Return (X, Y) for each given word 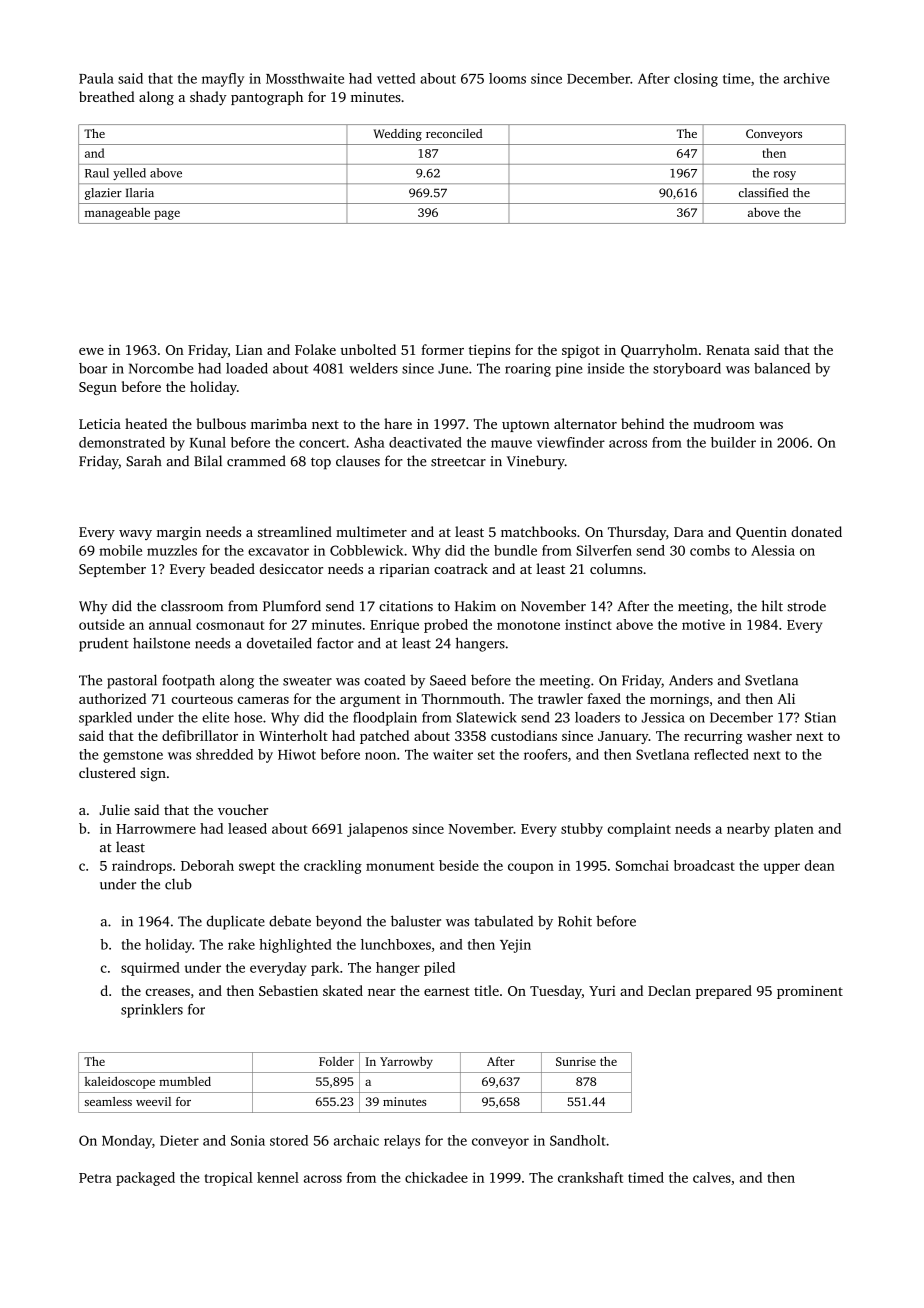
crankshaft (590, 1177)
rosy (785, 175)
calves (712, 1177)
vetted (396, 78)
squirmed (150, 969)
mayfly (223, 80)
